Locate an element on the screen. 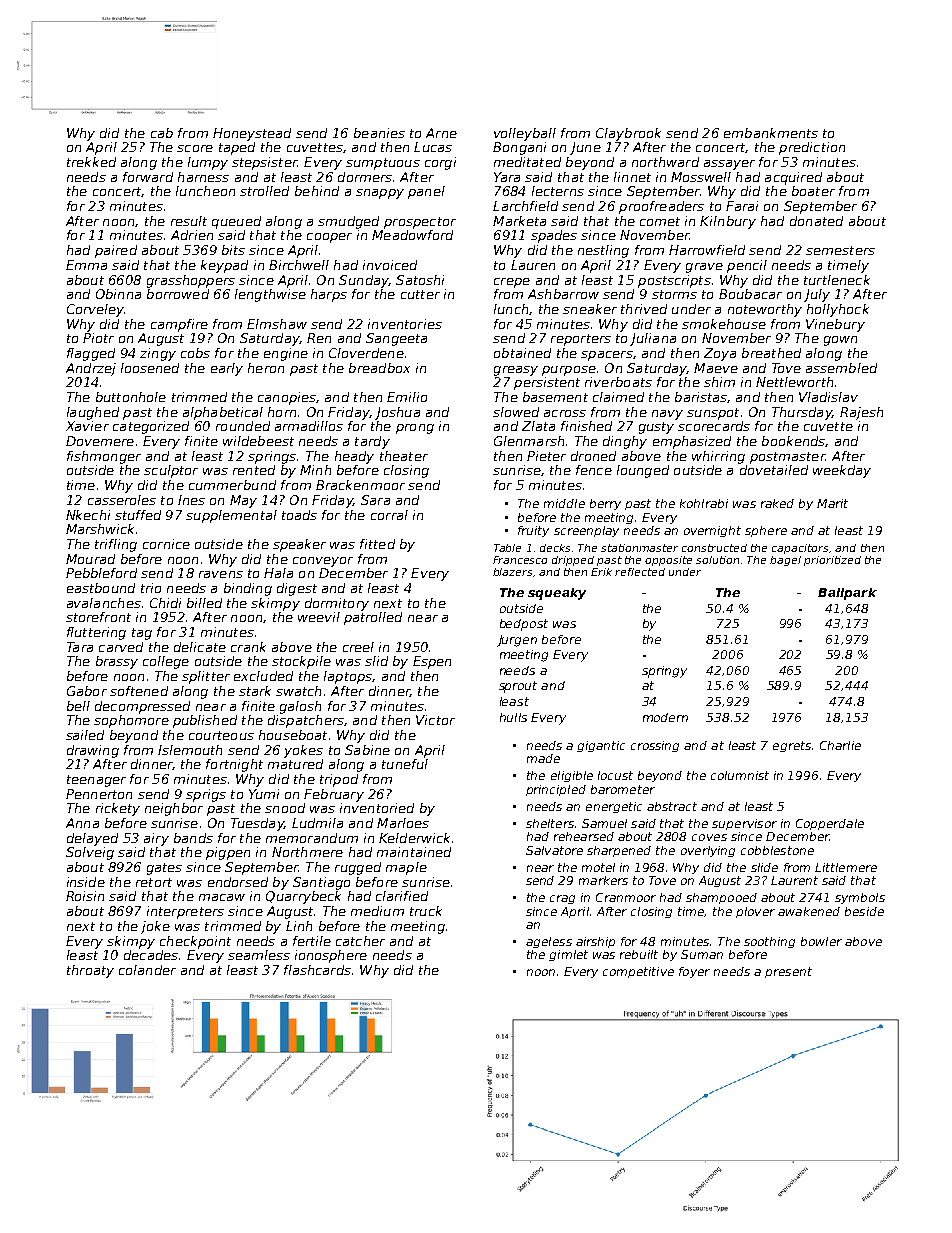 The height and width of the screenshot is (1233, 952). foyer is located at coordinates (694, 972).
